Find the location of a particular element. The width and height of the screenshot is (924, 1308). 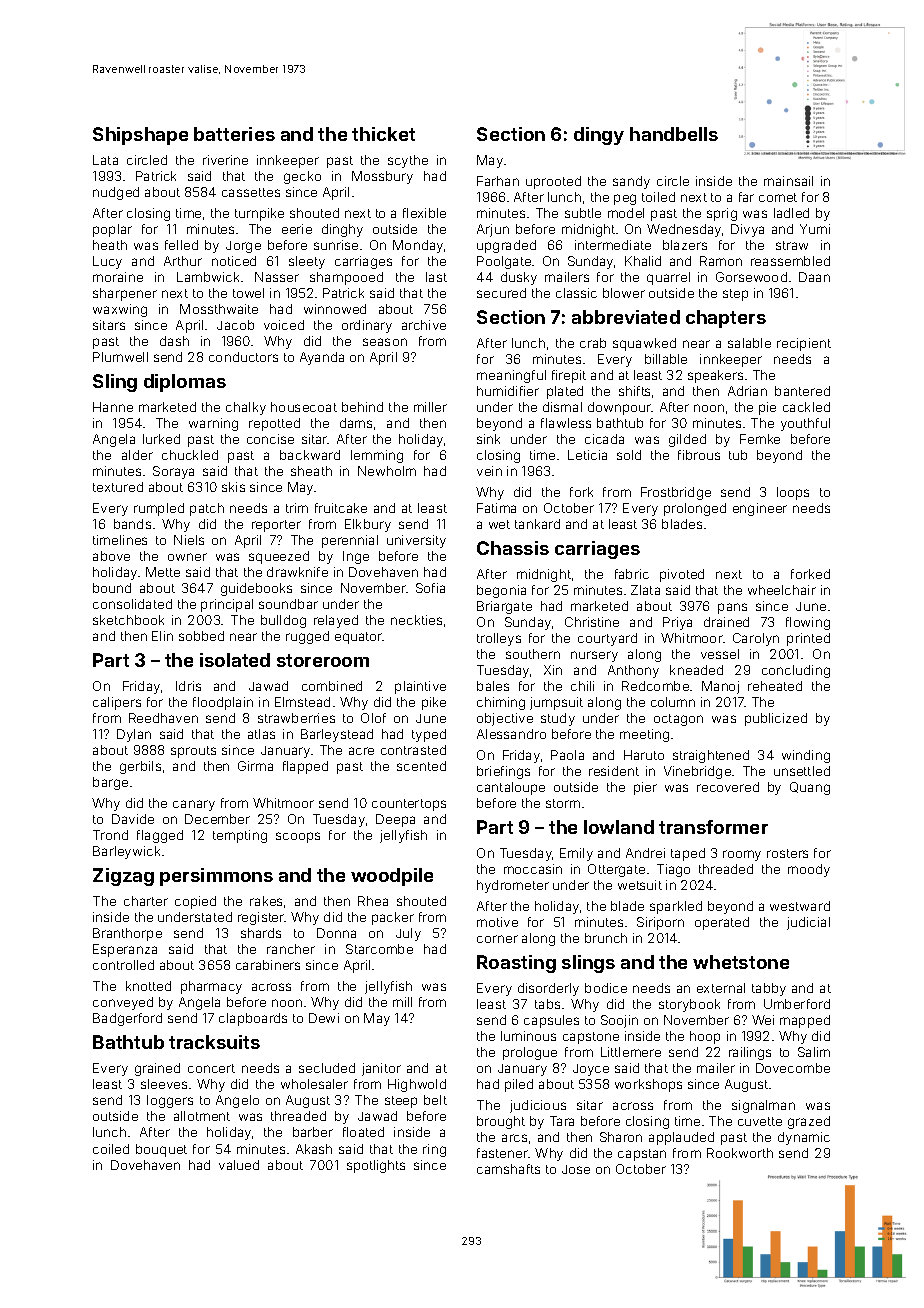

Chassis is located at coordinates (513, 548).
